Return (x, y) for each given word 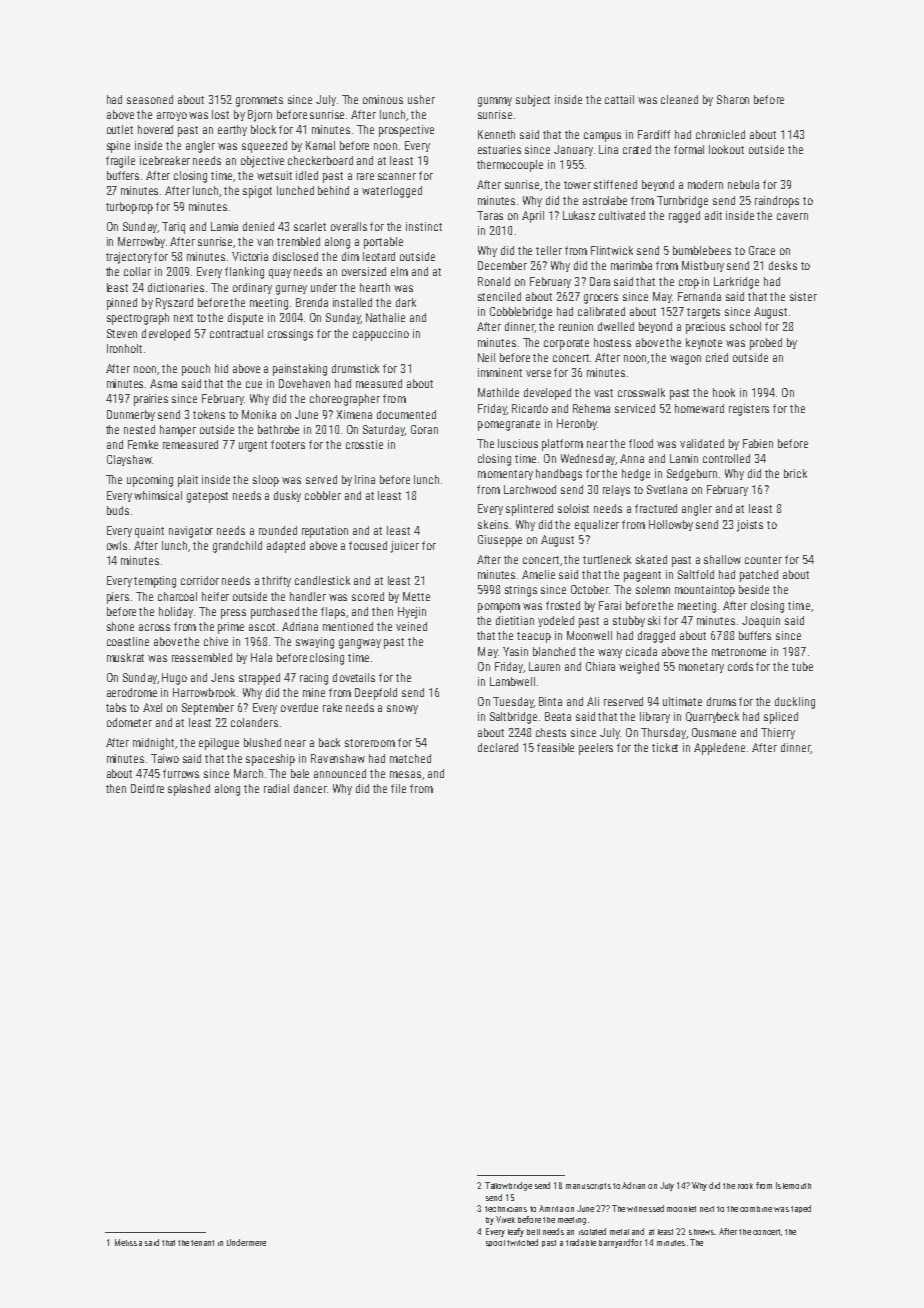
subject (533, 101)
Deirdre (147, 788)
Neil (486, 357)
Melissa (128, 1242)
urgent (253, 446)
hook (724, 392)
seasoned (150, 99)
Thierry (778, 733)
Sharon (733, 99)
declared (498, 747)
